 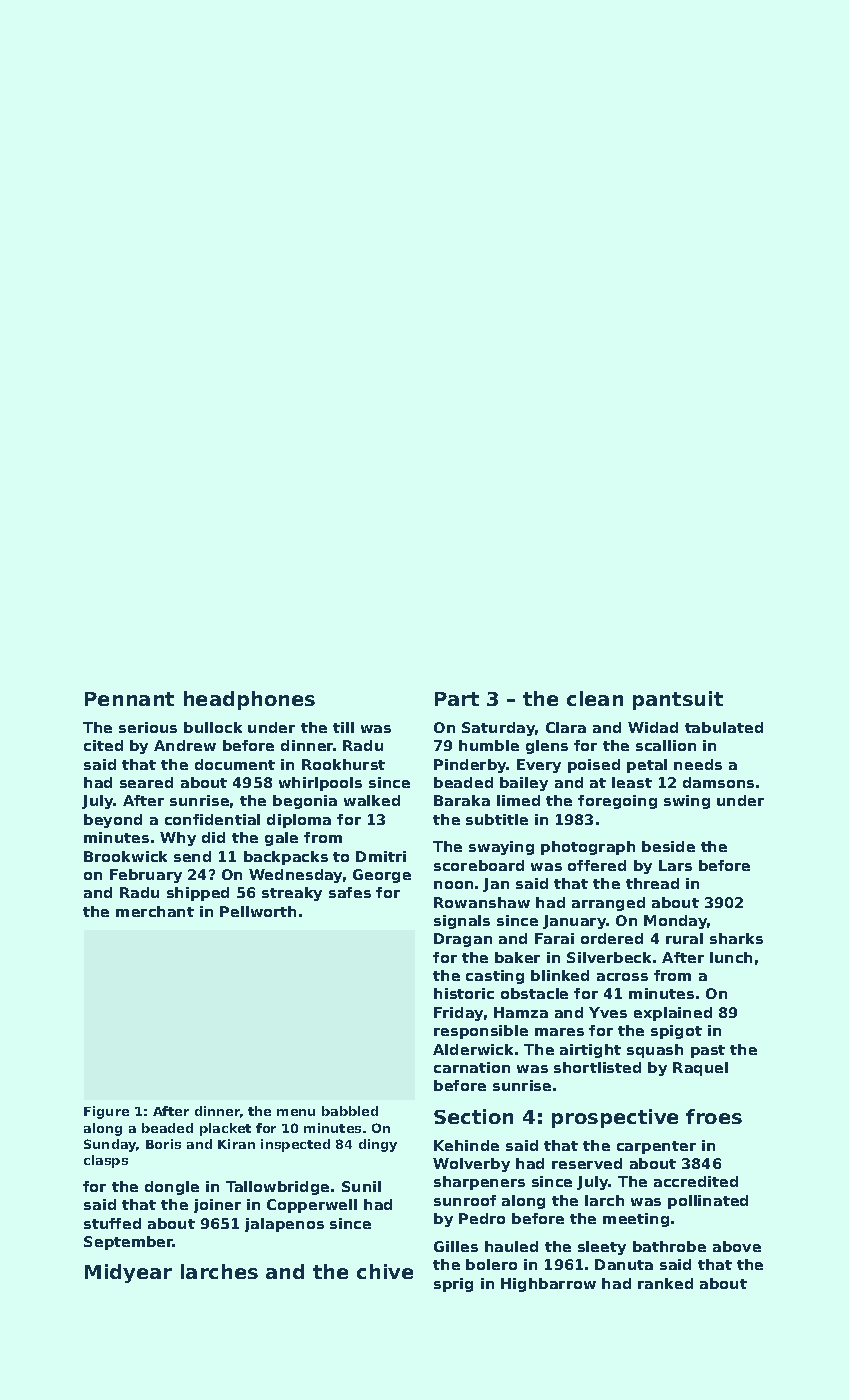 I want to click on shipped, so click(x=198, y=894).
